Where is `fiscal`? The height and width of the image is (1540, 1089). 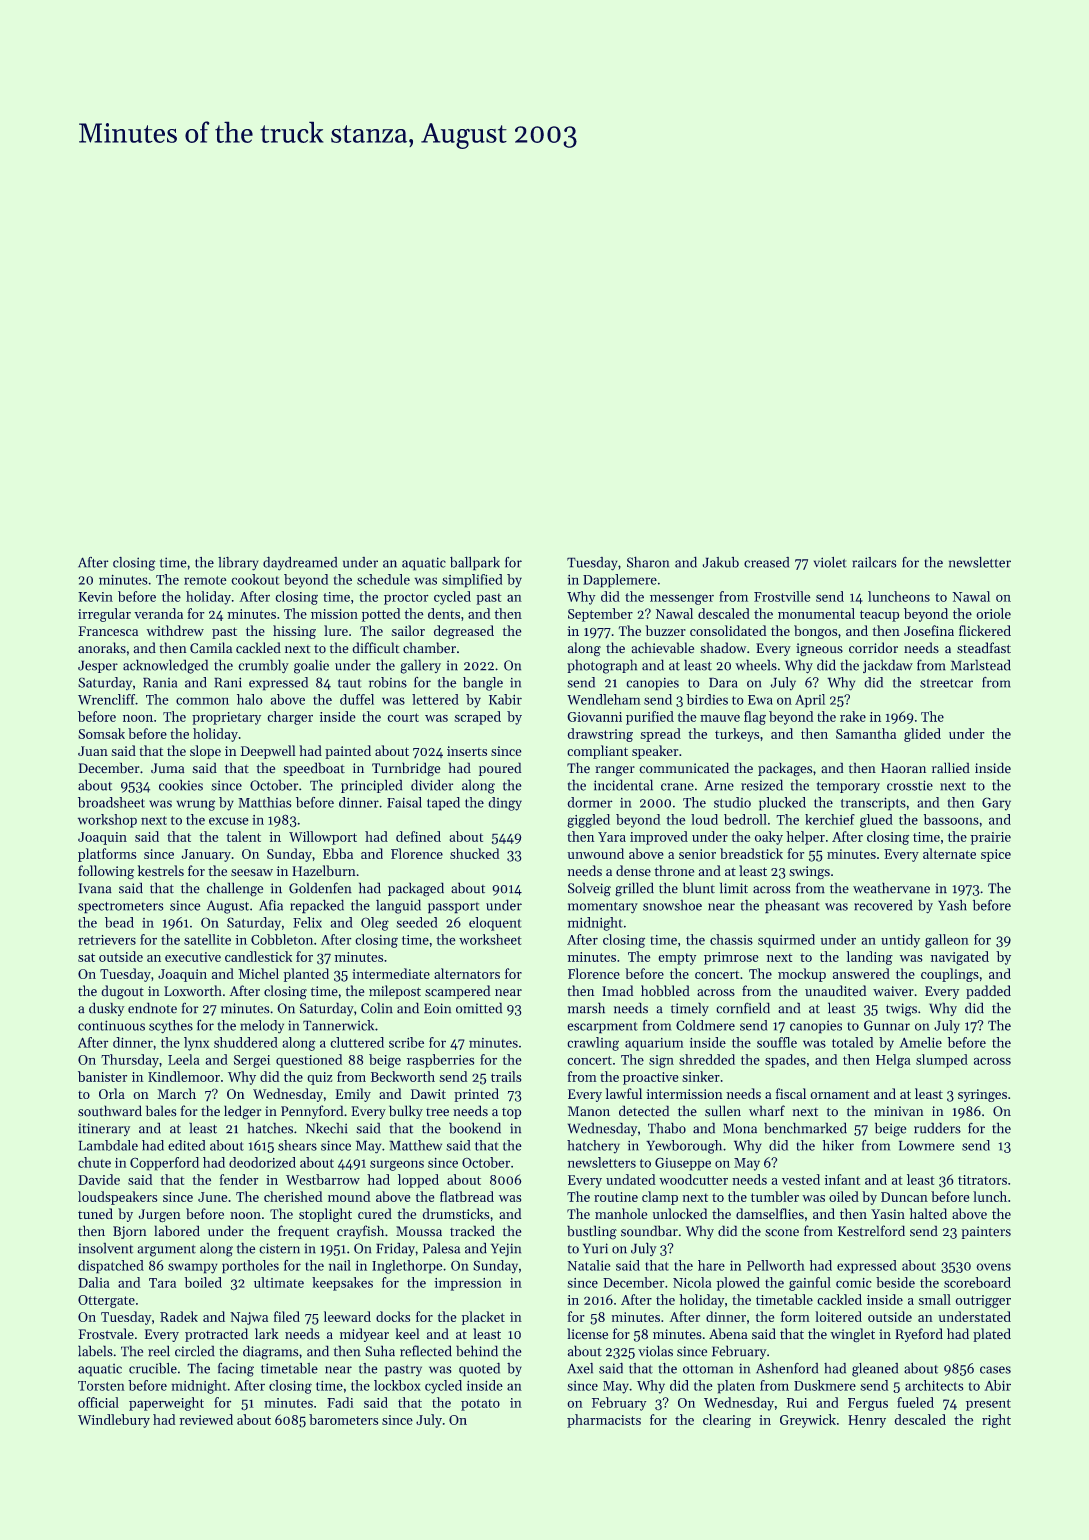
fiscal is located at coordinates (791, 1093).
